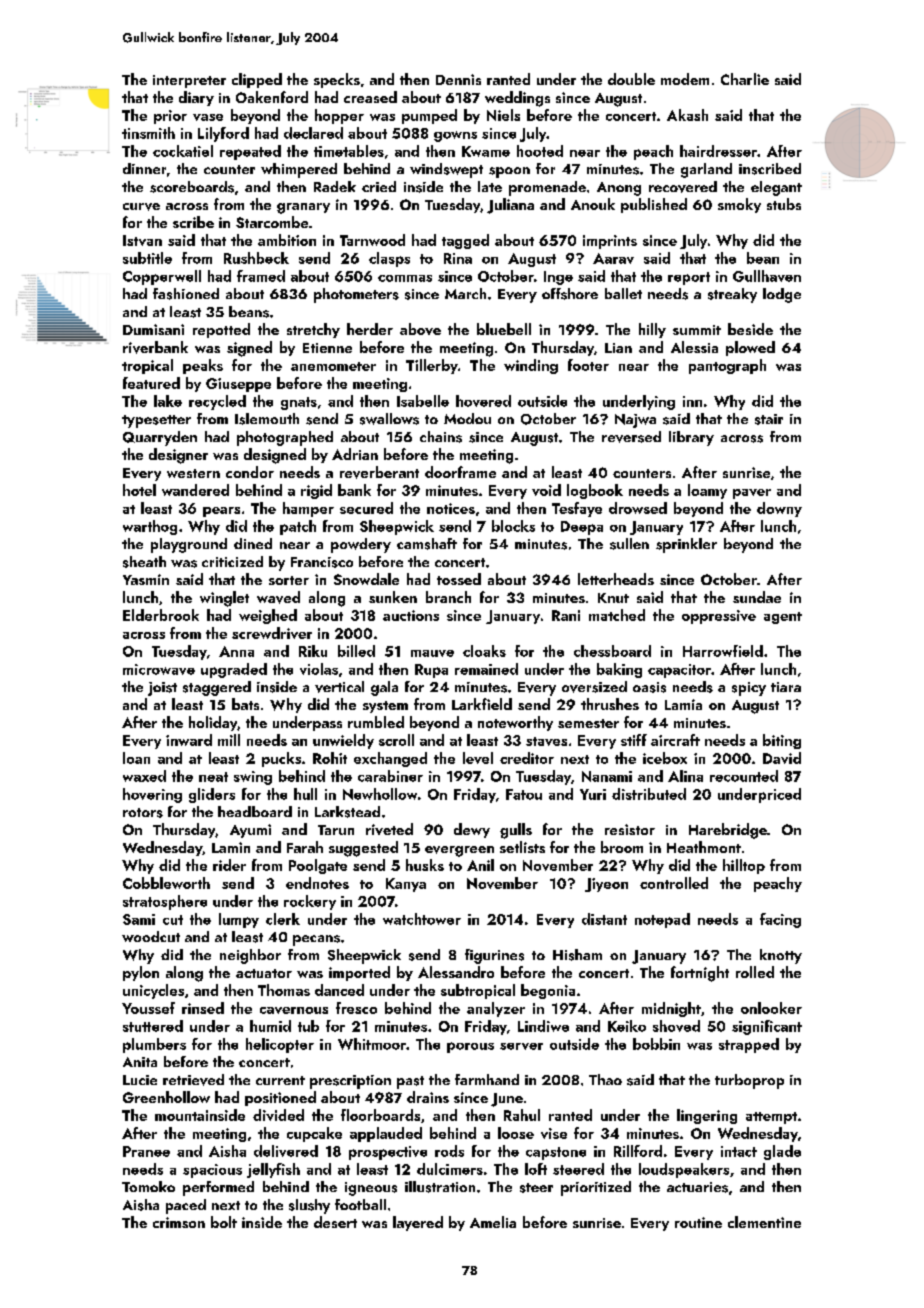 This screenshot has height=1308, width=924. Describe the element at coordinates (784, 204) in the screenshot. I see `stubs` at that location.
